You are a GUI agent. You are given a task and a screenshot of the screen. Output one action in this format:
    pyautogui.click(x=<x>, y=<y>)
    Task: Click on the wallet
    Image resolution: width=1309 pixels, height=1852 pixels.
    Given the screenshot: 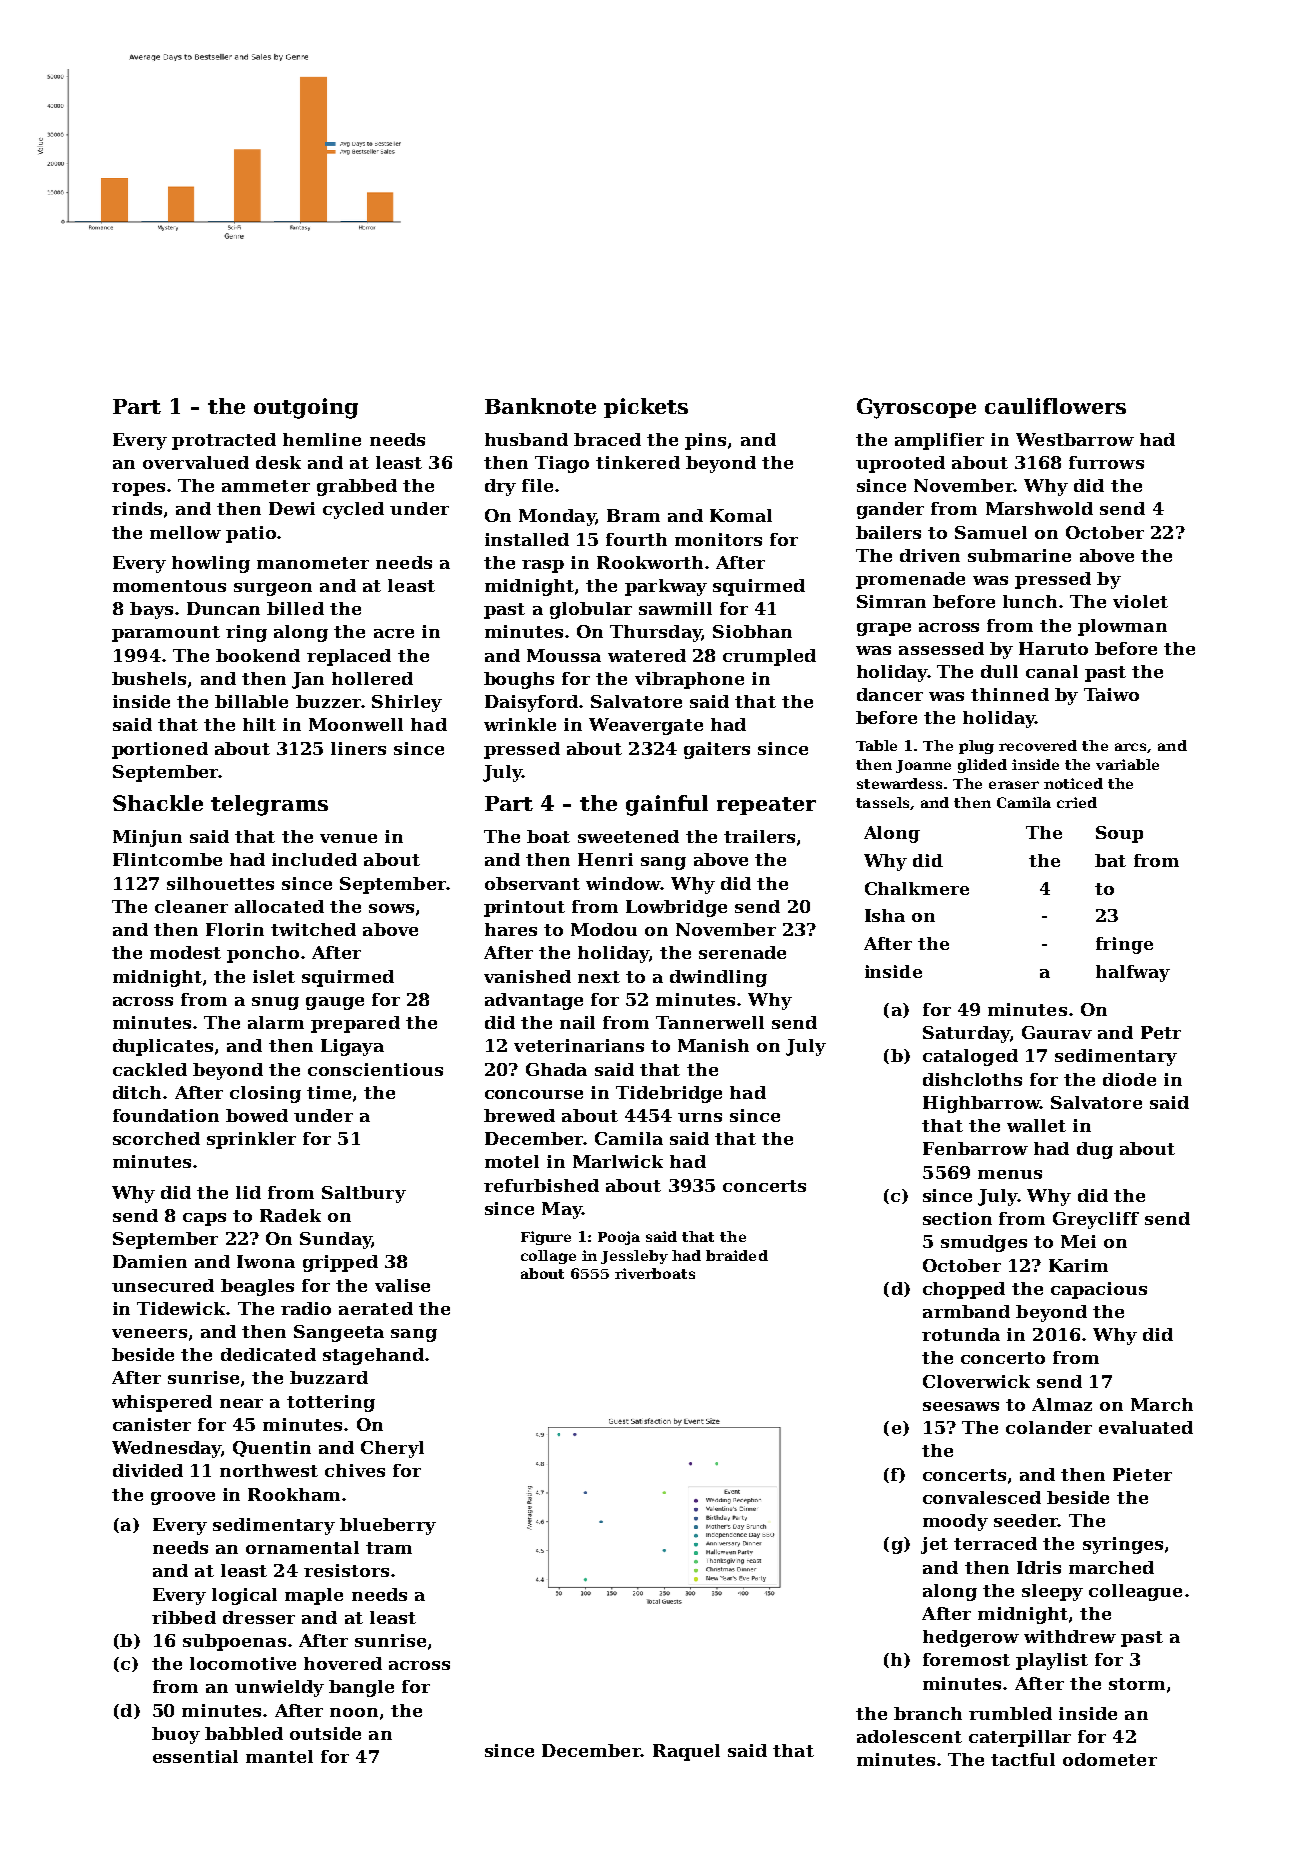 What is the action you would take?
    pyautogui.click(x=1036, y=1125)
